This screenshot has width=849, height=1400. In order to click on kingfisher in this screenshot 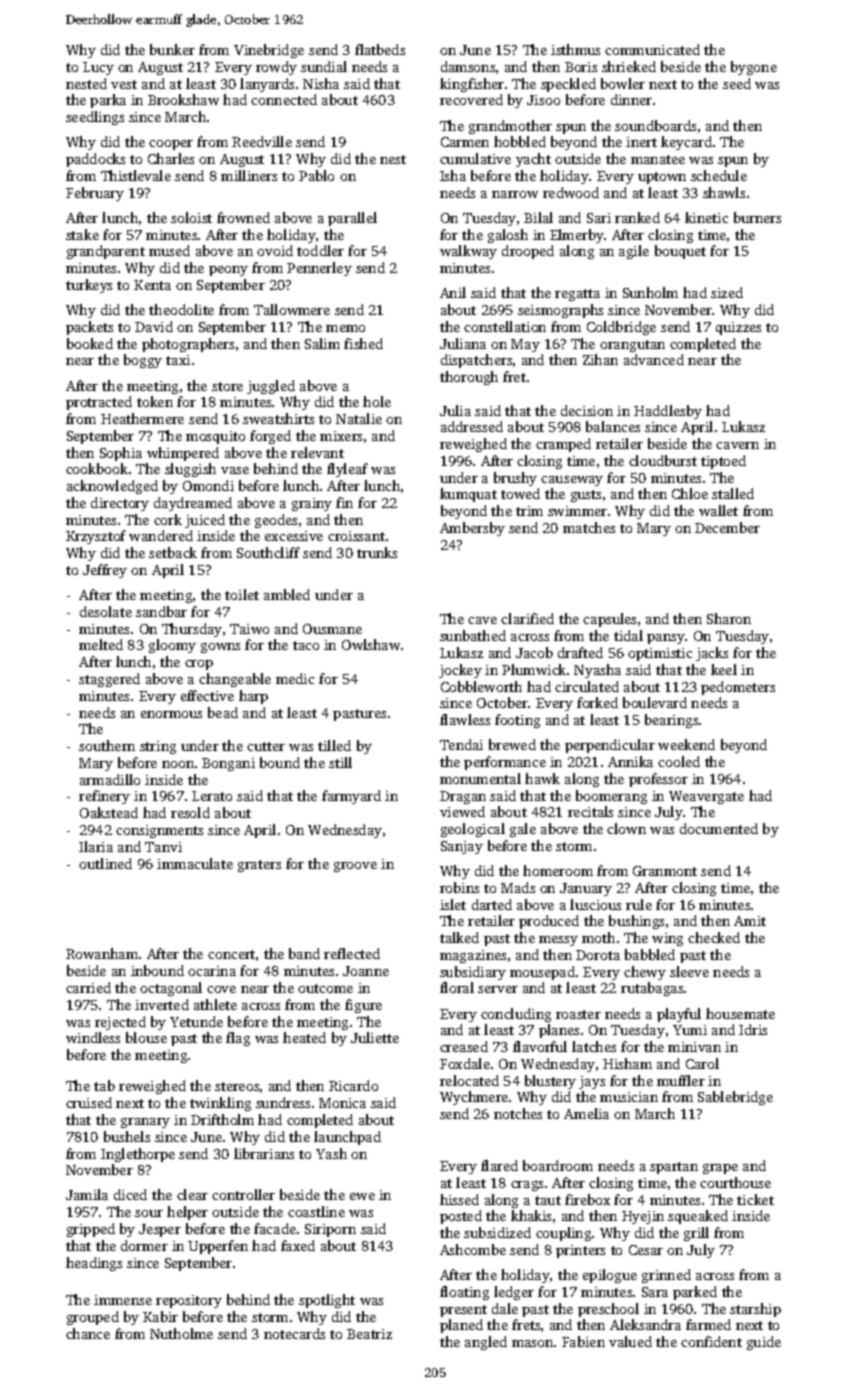, I will do `click(472, 85)`.
